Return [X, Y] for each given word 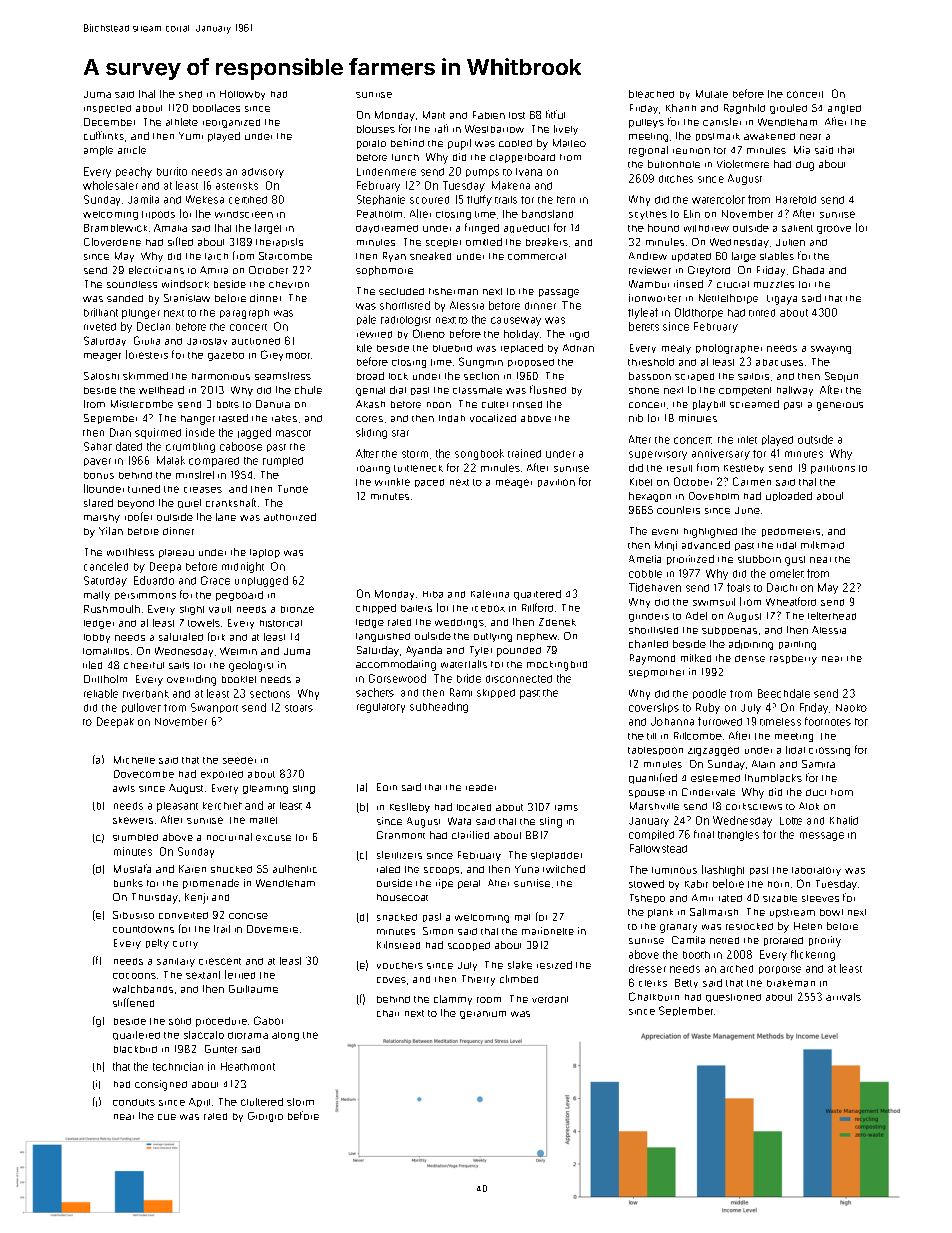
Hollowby [242, 95]
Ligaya [782, 300]
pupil [459, 144]
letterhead [832, 616]
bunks [128, 883]
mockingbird [557, 666]
